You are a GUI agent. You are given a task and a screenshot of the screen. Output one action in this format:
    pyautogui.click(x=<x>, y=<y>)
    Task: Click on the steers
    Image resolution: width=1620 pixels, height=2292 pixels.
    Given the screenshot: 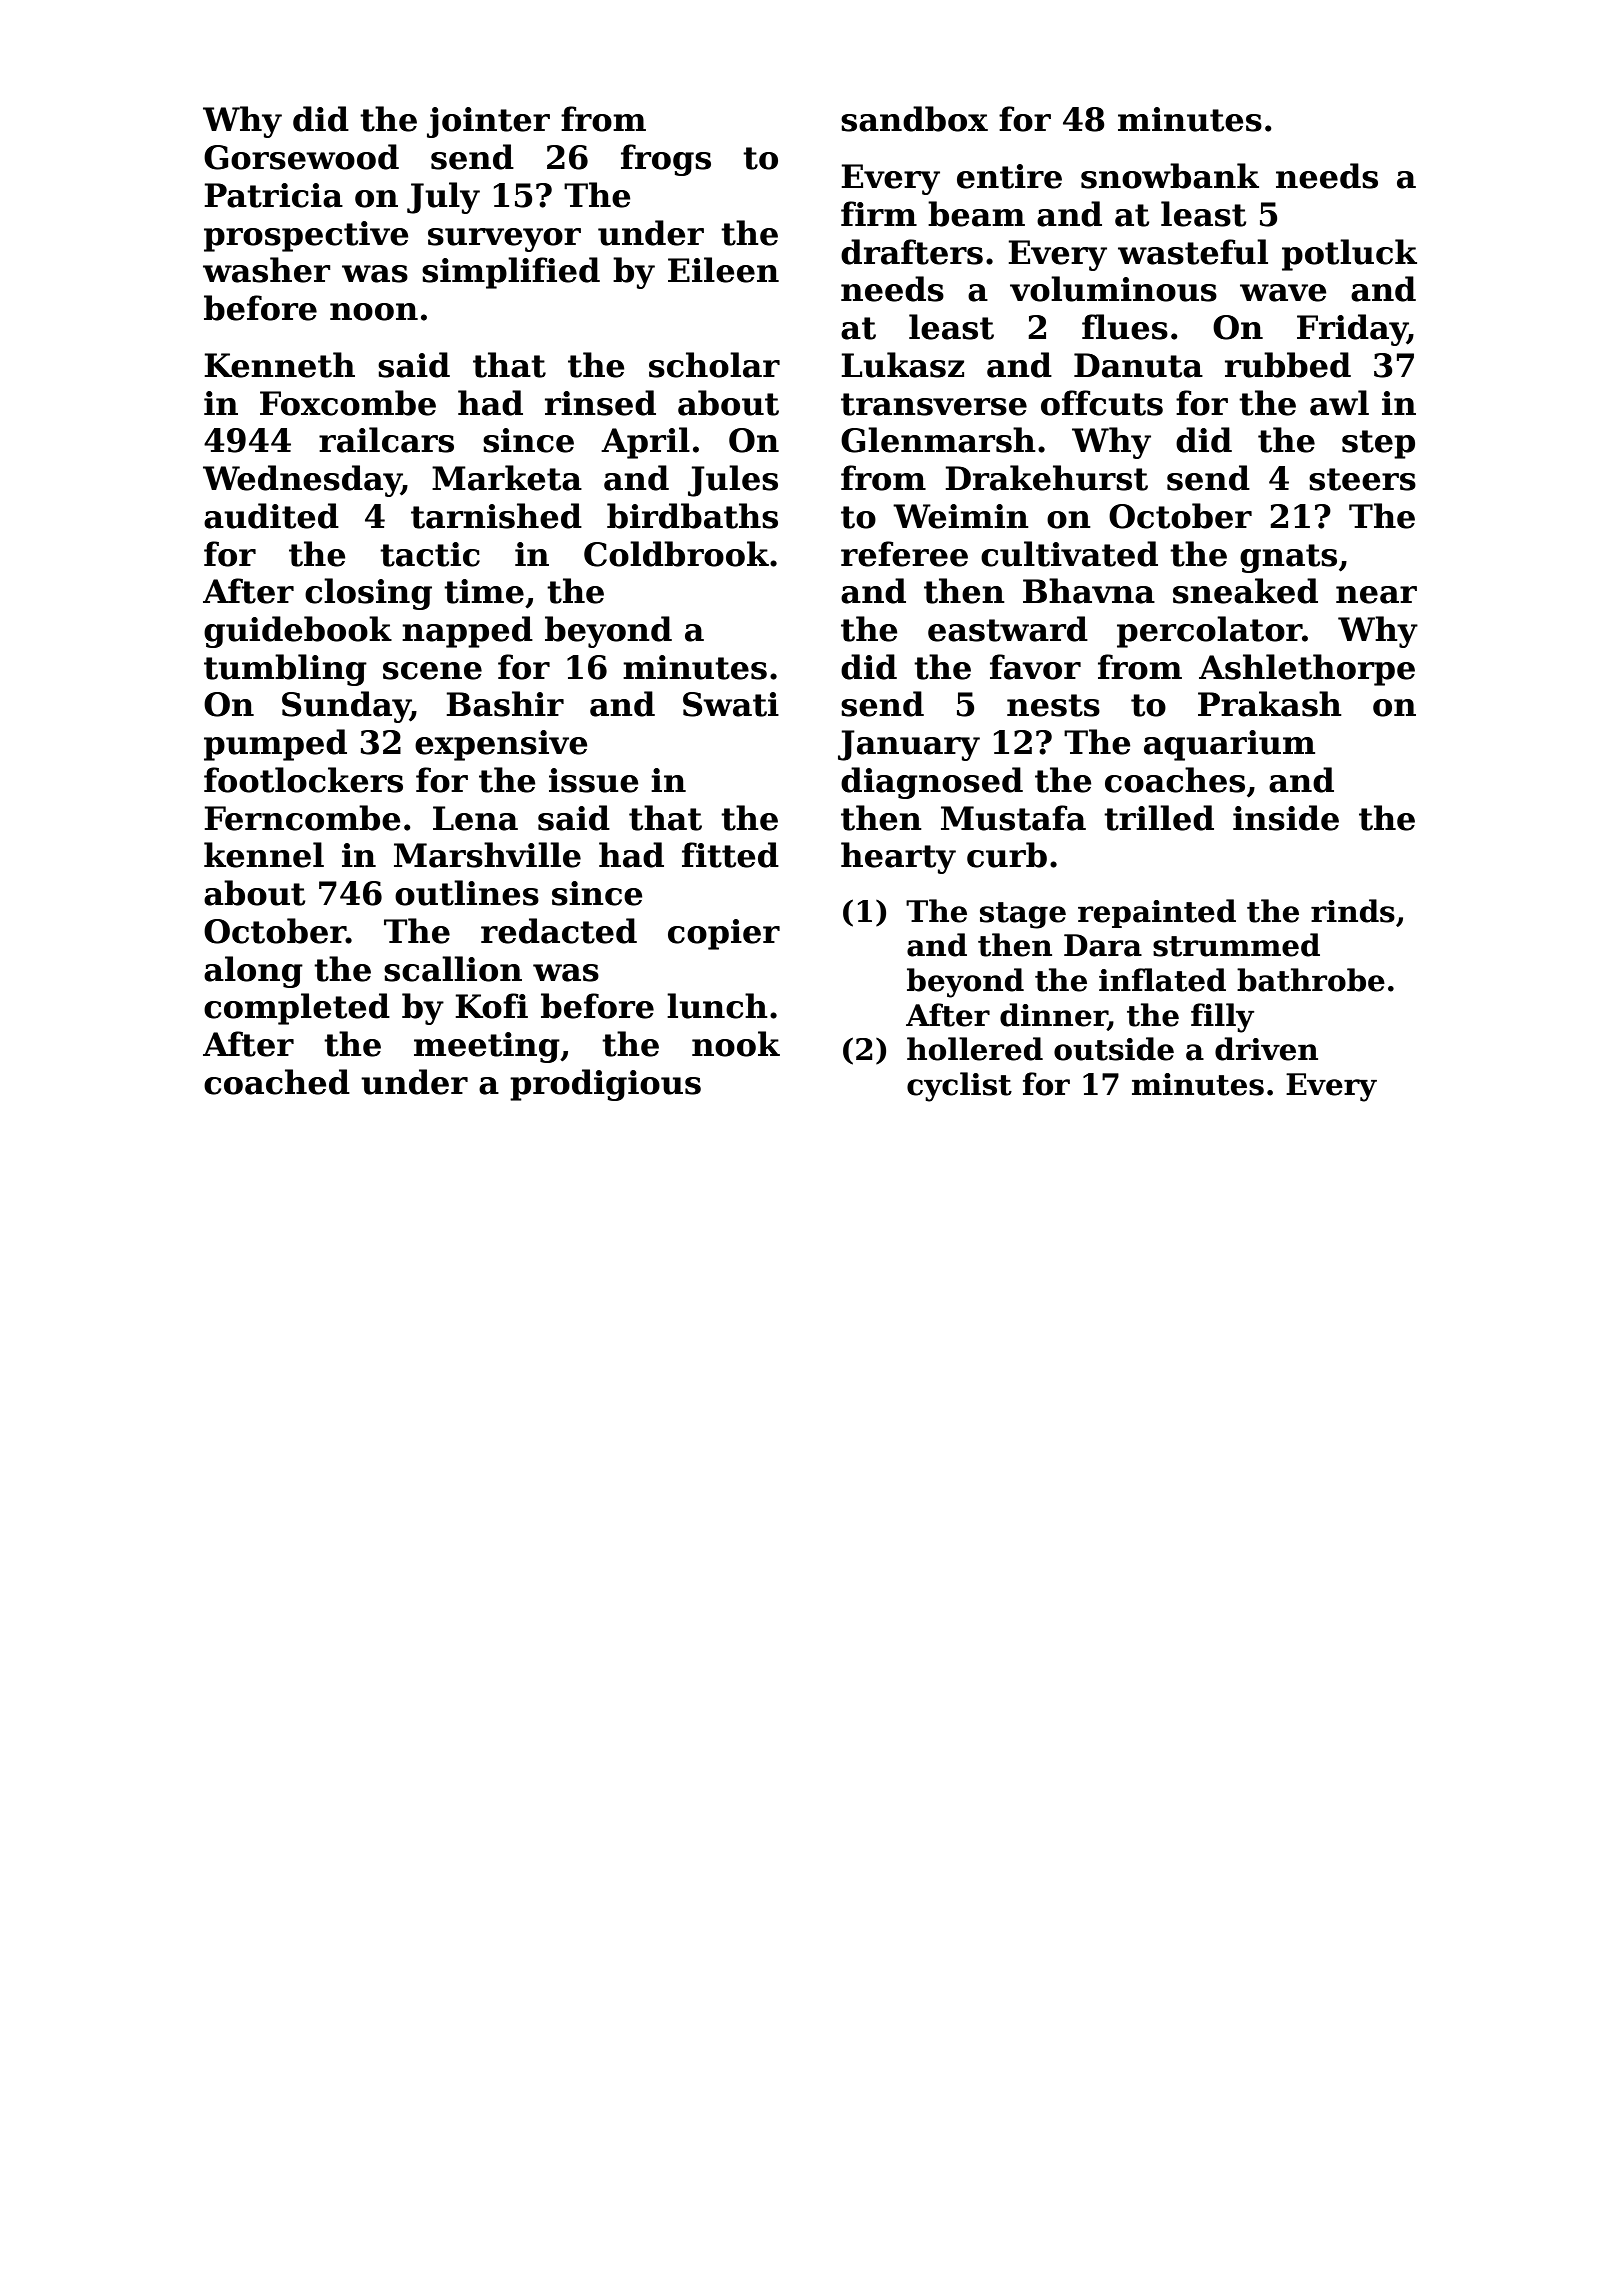 What is the action you would take?
    pyautogui.click(x=1362, y=479)
